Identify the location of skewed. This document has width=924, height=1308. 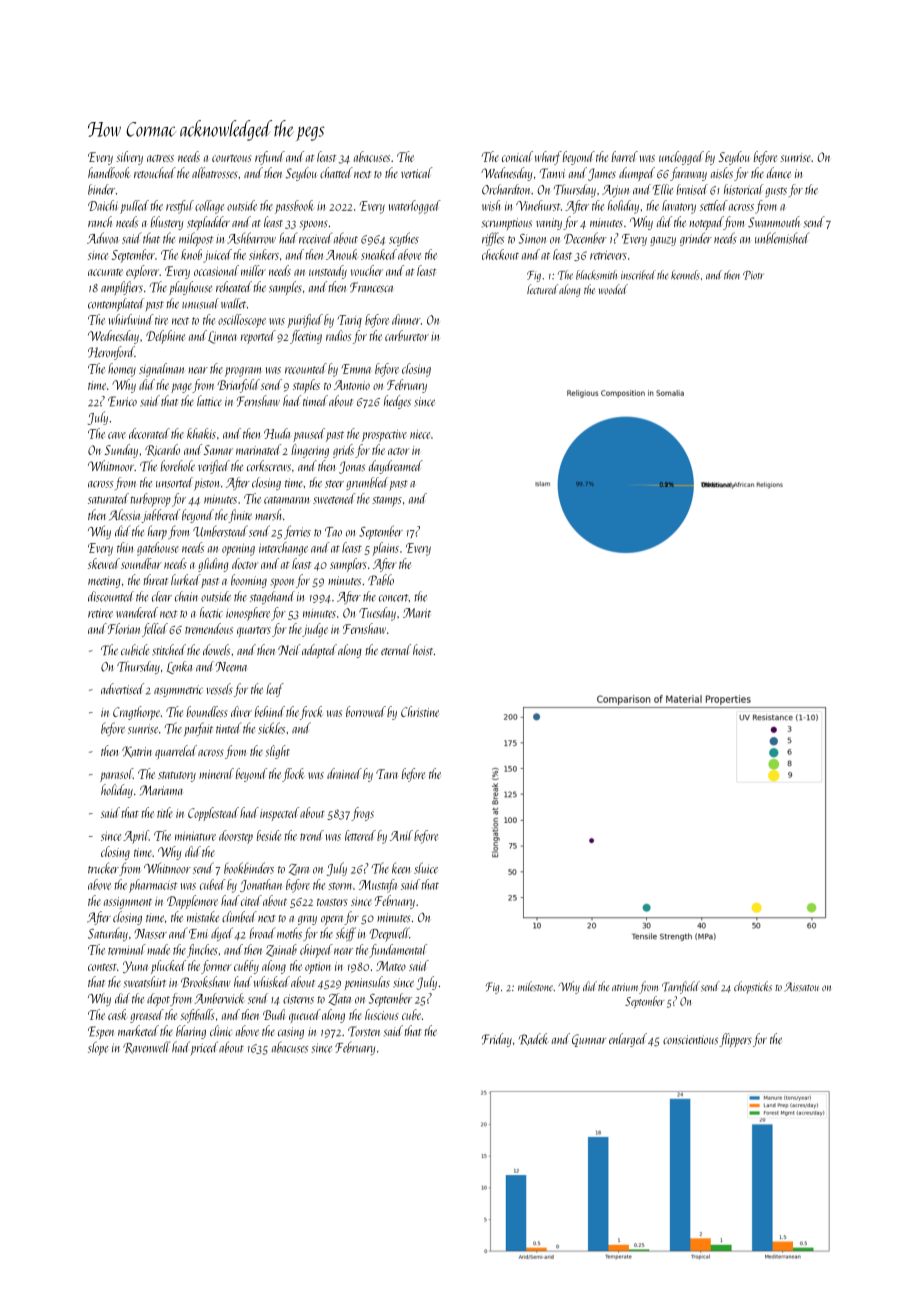
(104, 563).
